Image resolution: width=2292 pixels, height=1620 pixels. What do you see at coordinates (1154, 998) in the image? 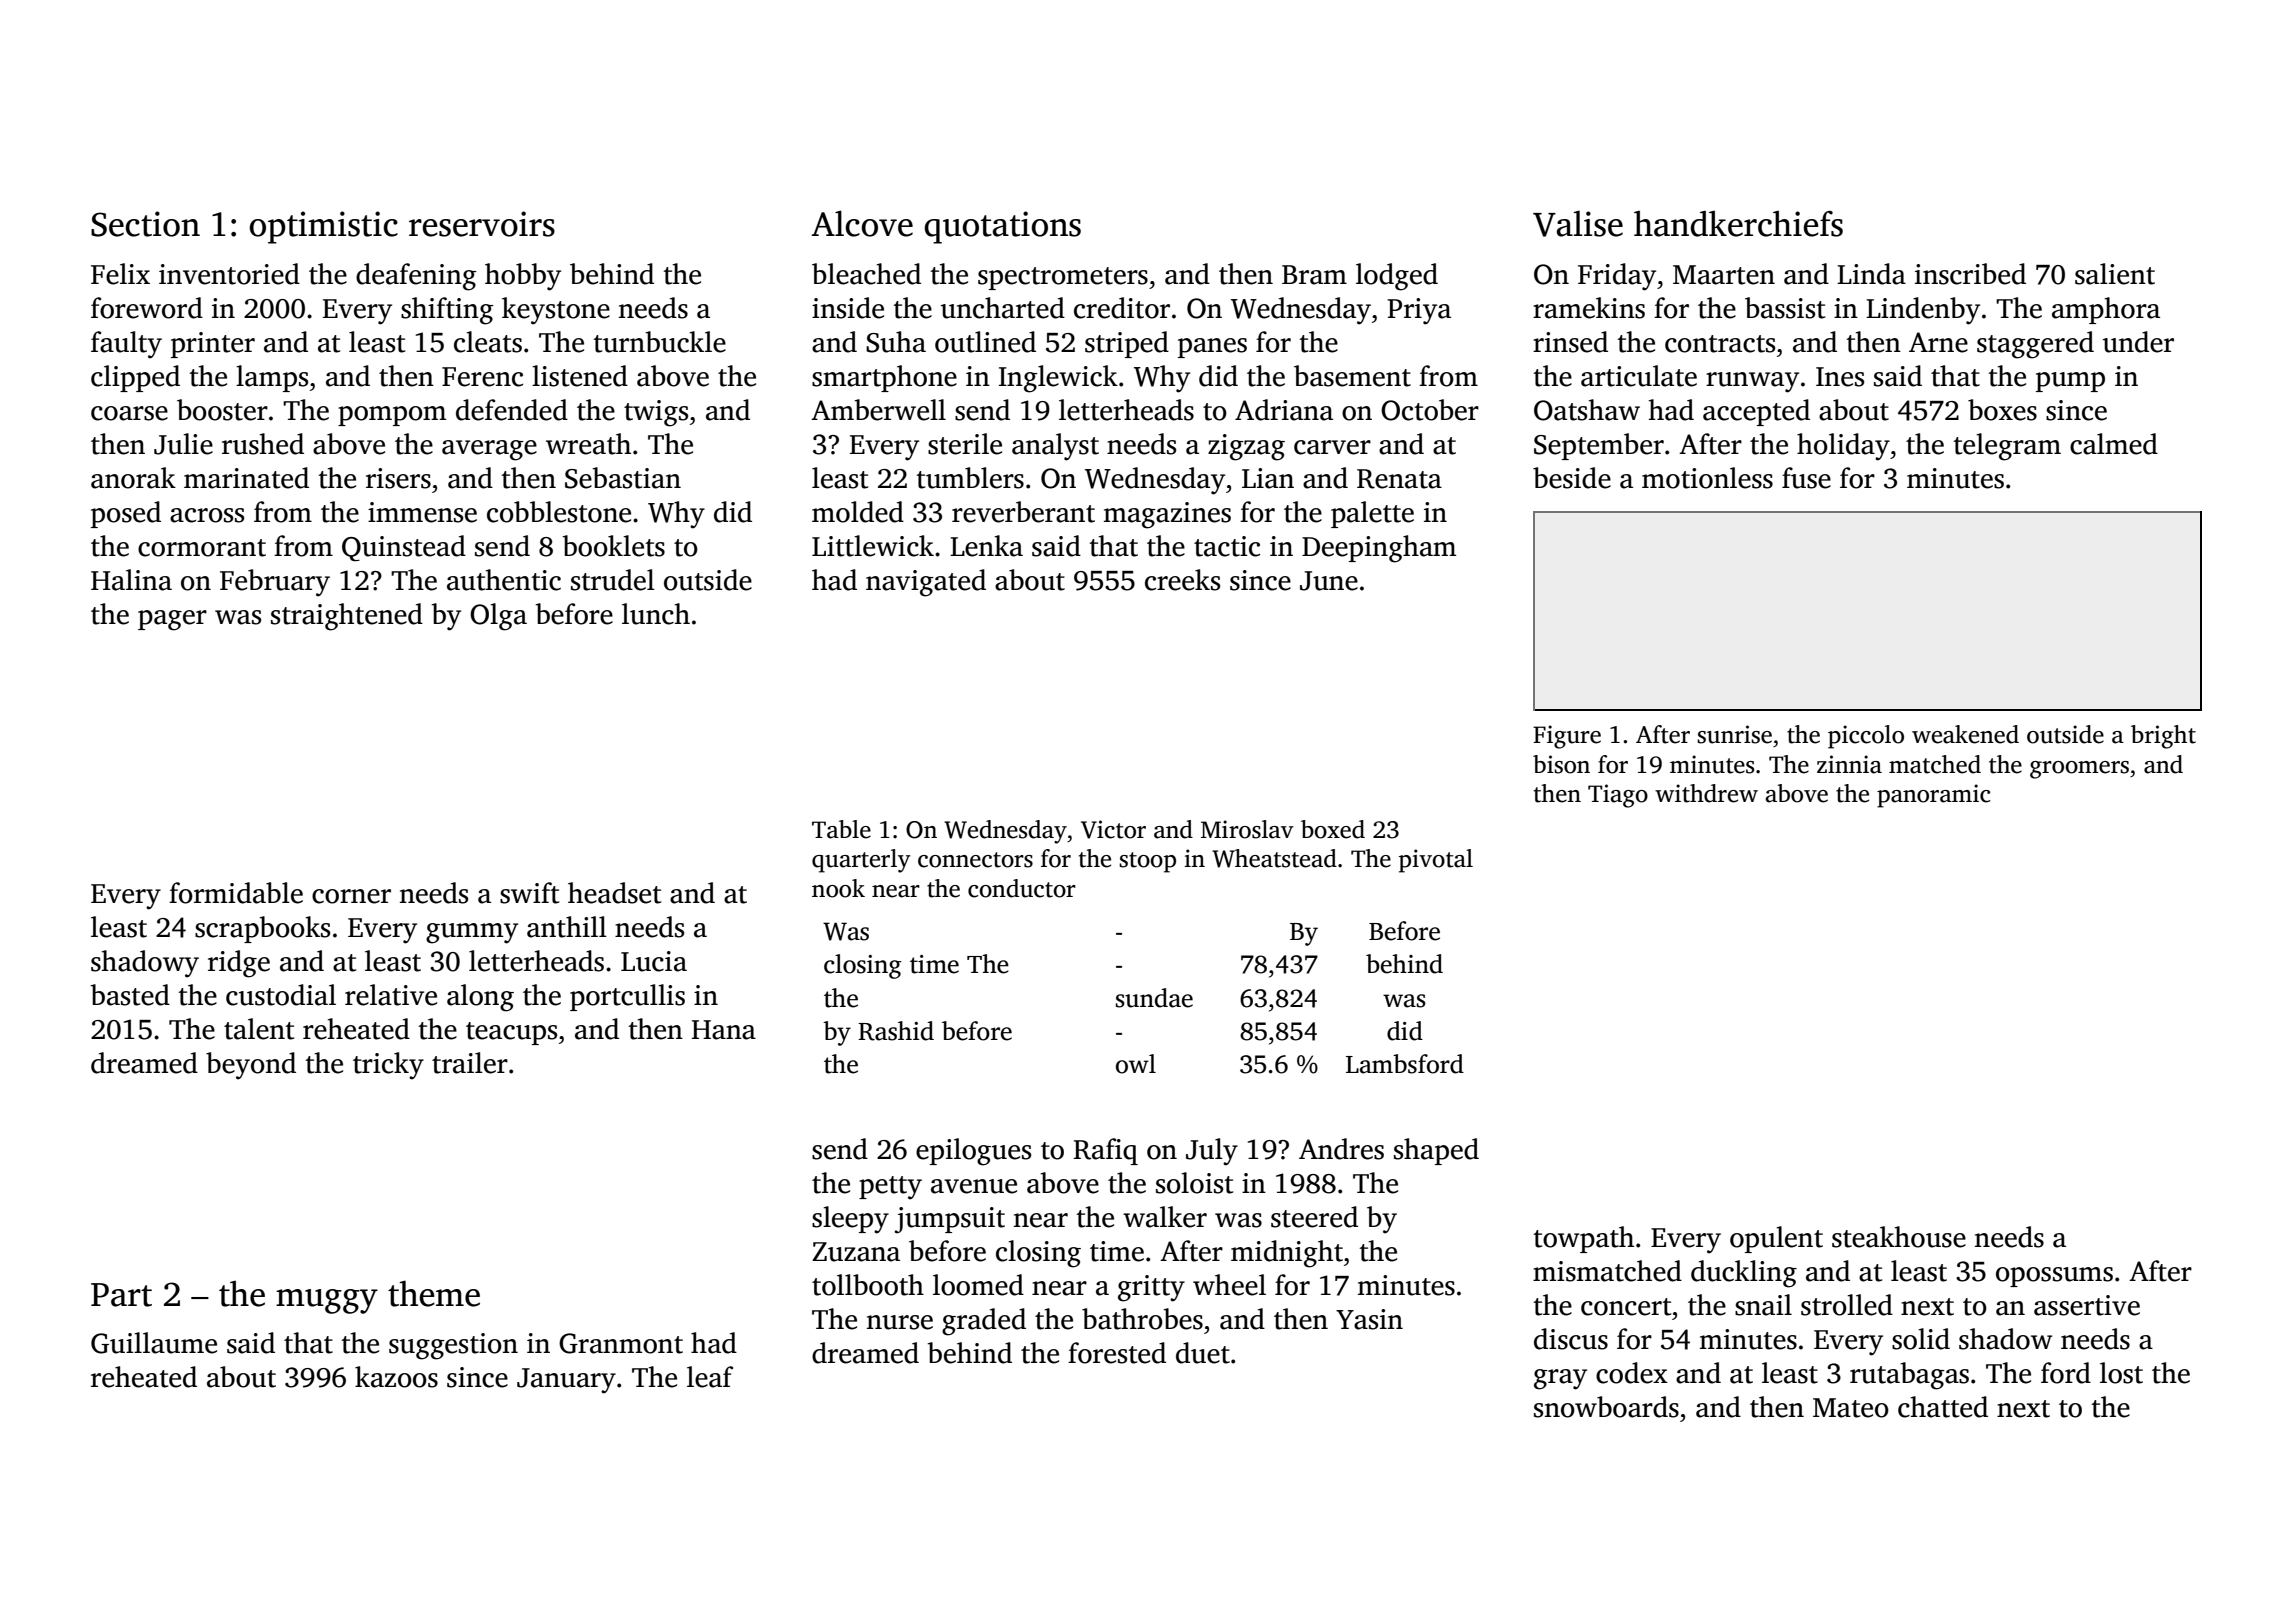
I see `sundae` at bounding box center [1154, 998].
